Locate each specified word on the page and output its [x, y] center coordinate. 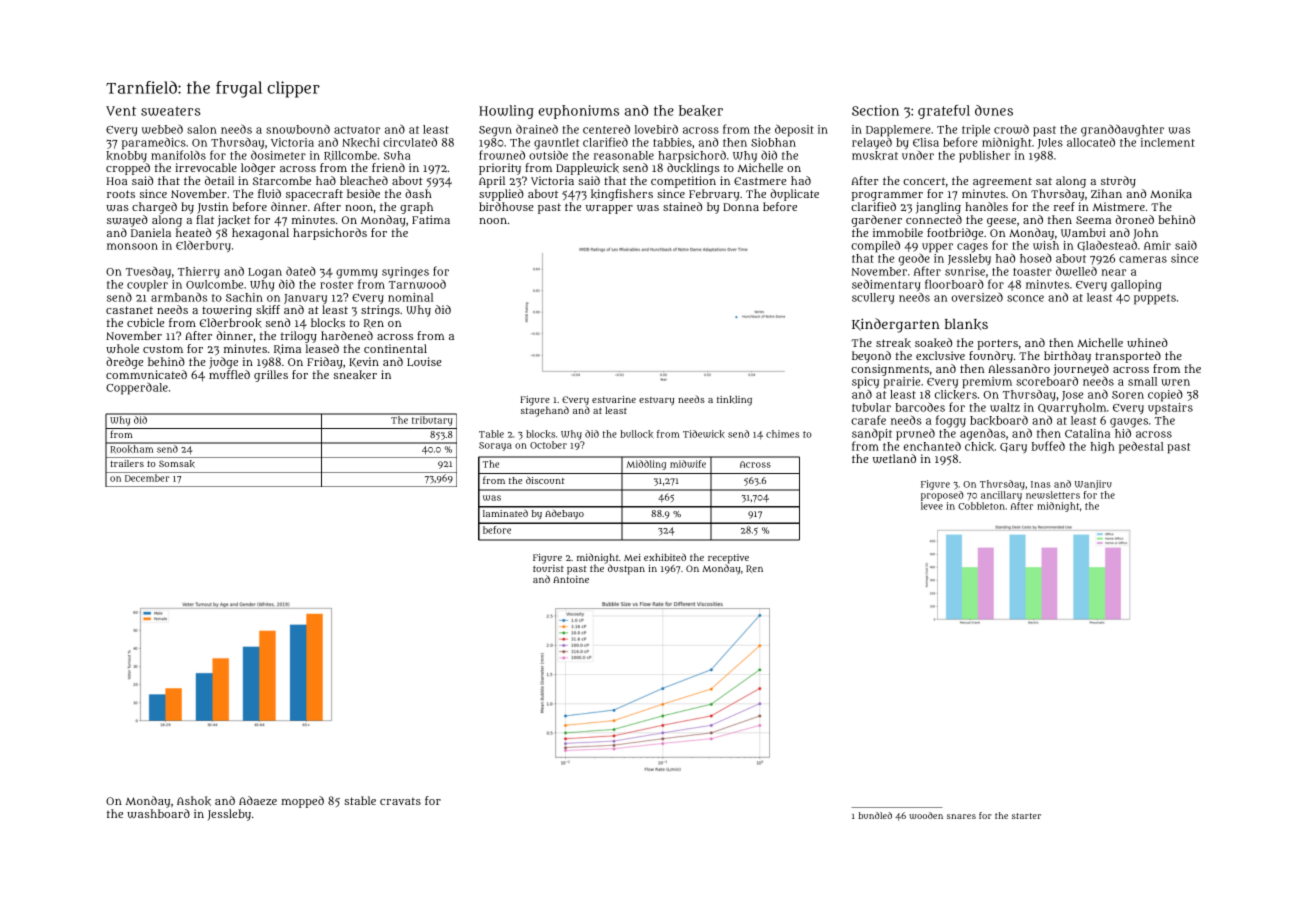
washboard [158, 813]
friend [388, 167]
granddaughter [1122, 130]
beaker [701, 111]
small [1142, 381]
